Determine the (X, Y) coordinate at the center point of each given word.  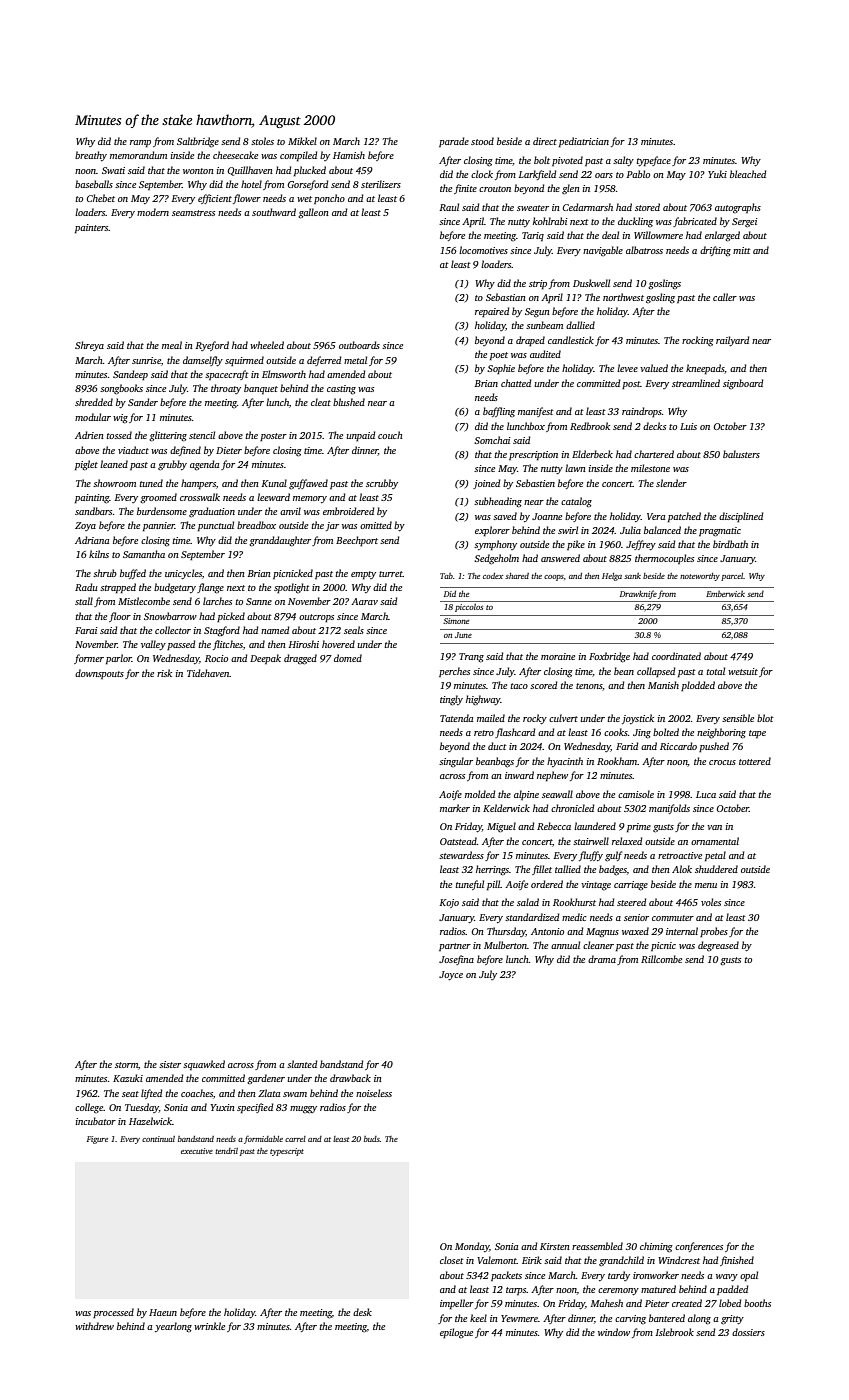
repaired (492, 312)
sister (170, 1064)
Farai (86, 630)
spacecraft (227, 375)
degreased (718, 946)
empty (363, 575)
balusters (741, 454)
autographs (738, 208)
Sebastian (506, 297)
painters (92, 228)
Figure (97, 1140)
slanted (302, 1064)
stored (647, 207)
